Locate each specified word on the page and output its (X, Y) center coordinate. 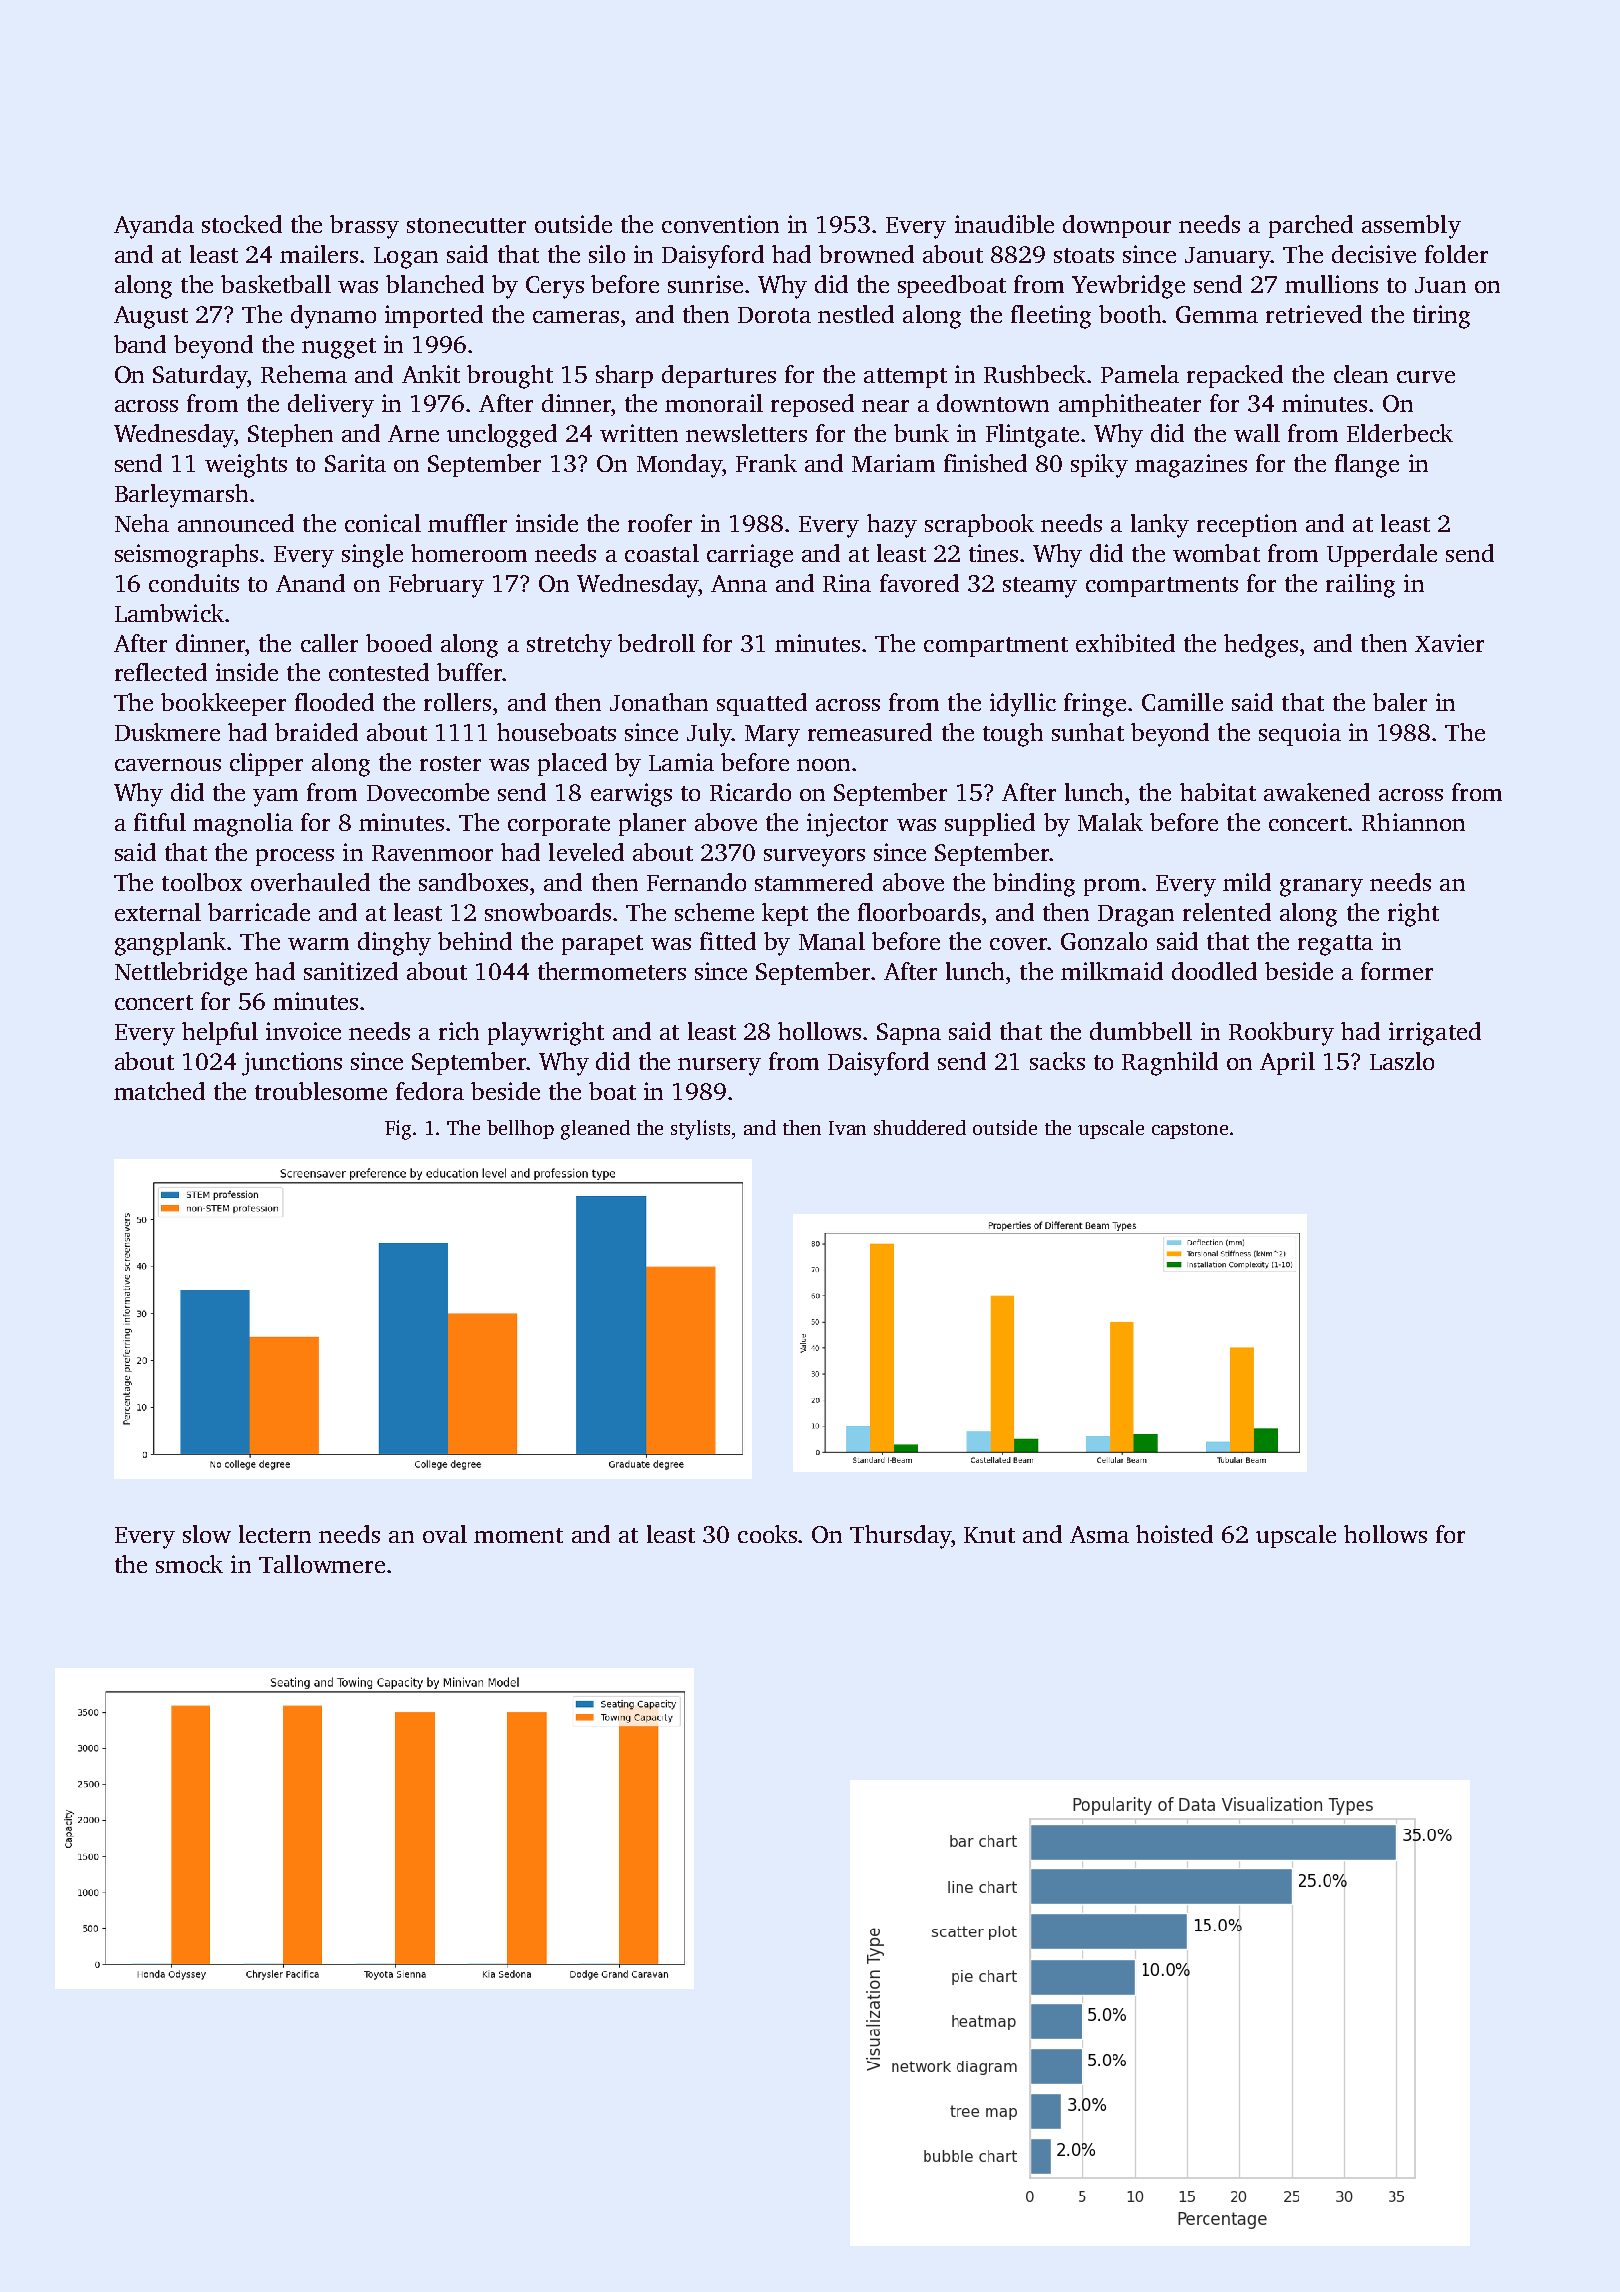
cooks (768, 1534)
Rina (847, 583)
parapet (602, 945)
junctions (292, 1064)
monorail (714, 403)
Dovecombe (428, 792)
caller (329, 643)
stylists (700, 1130)
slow (207, 1534)
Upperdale (1382, 555)
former (1397, 971)
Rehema (304, 374)
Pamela (1140, 374)
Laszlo (1402, 1061)
